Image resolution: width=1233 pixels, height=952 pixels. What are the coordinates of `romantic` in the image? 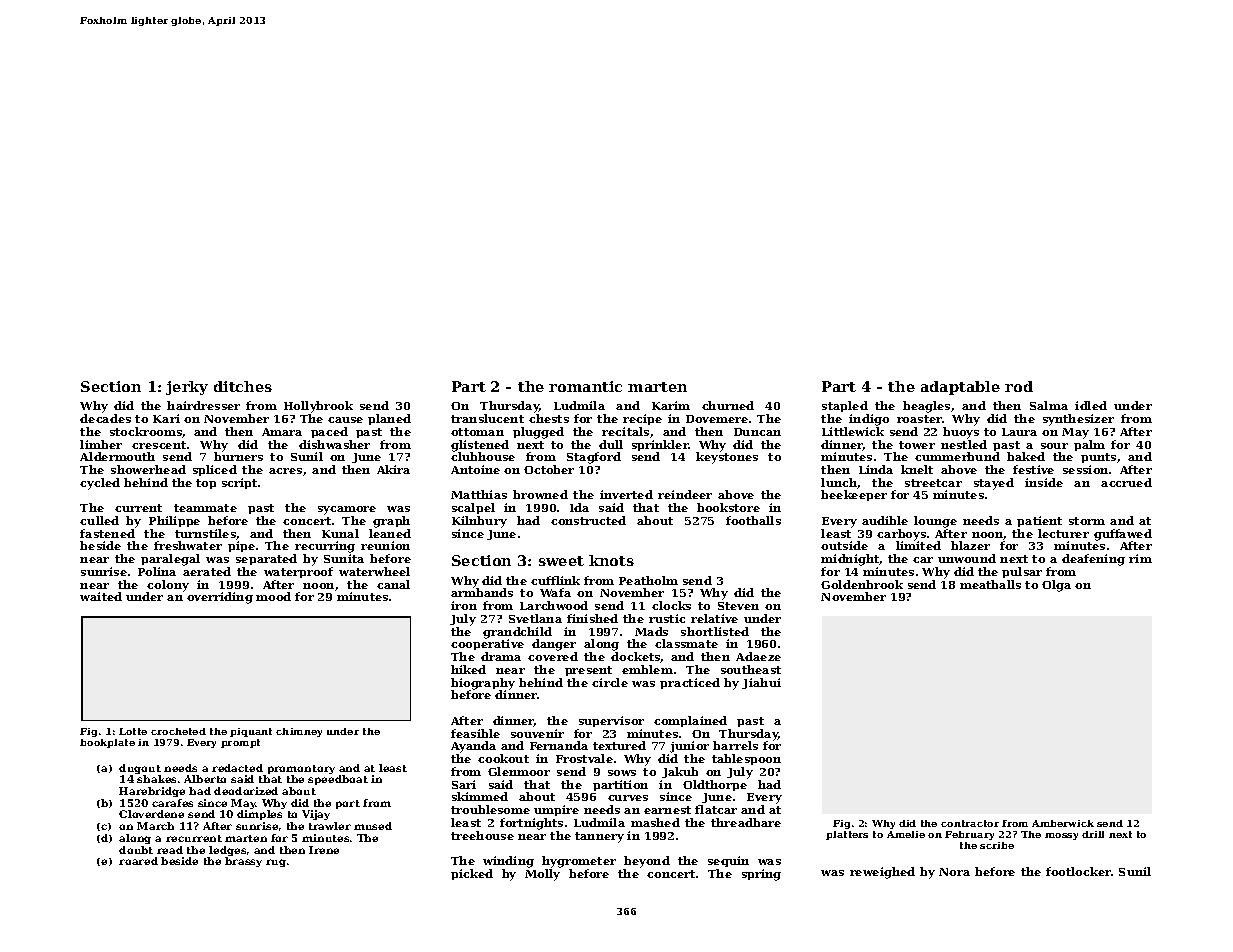 It's located at (585, 386).
